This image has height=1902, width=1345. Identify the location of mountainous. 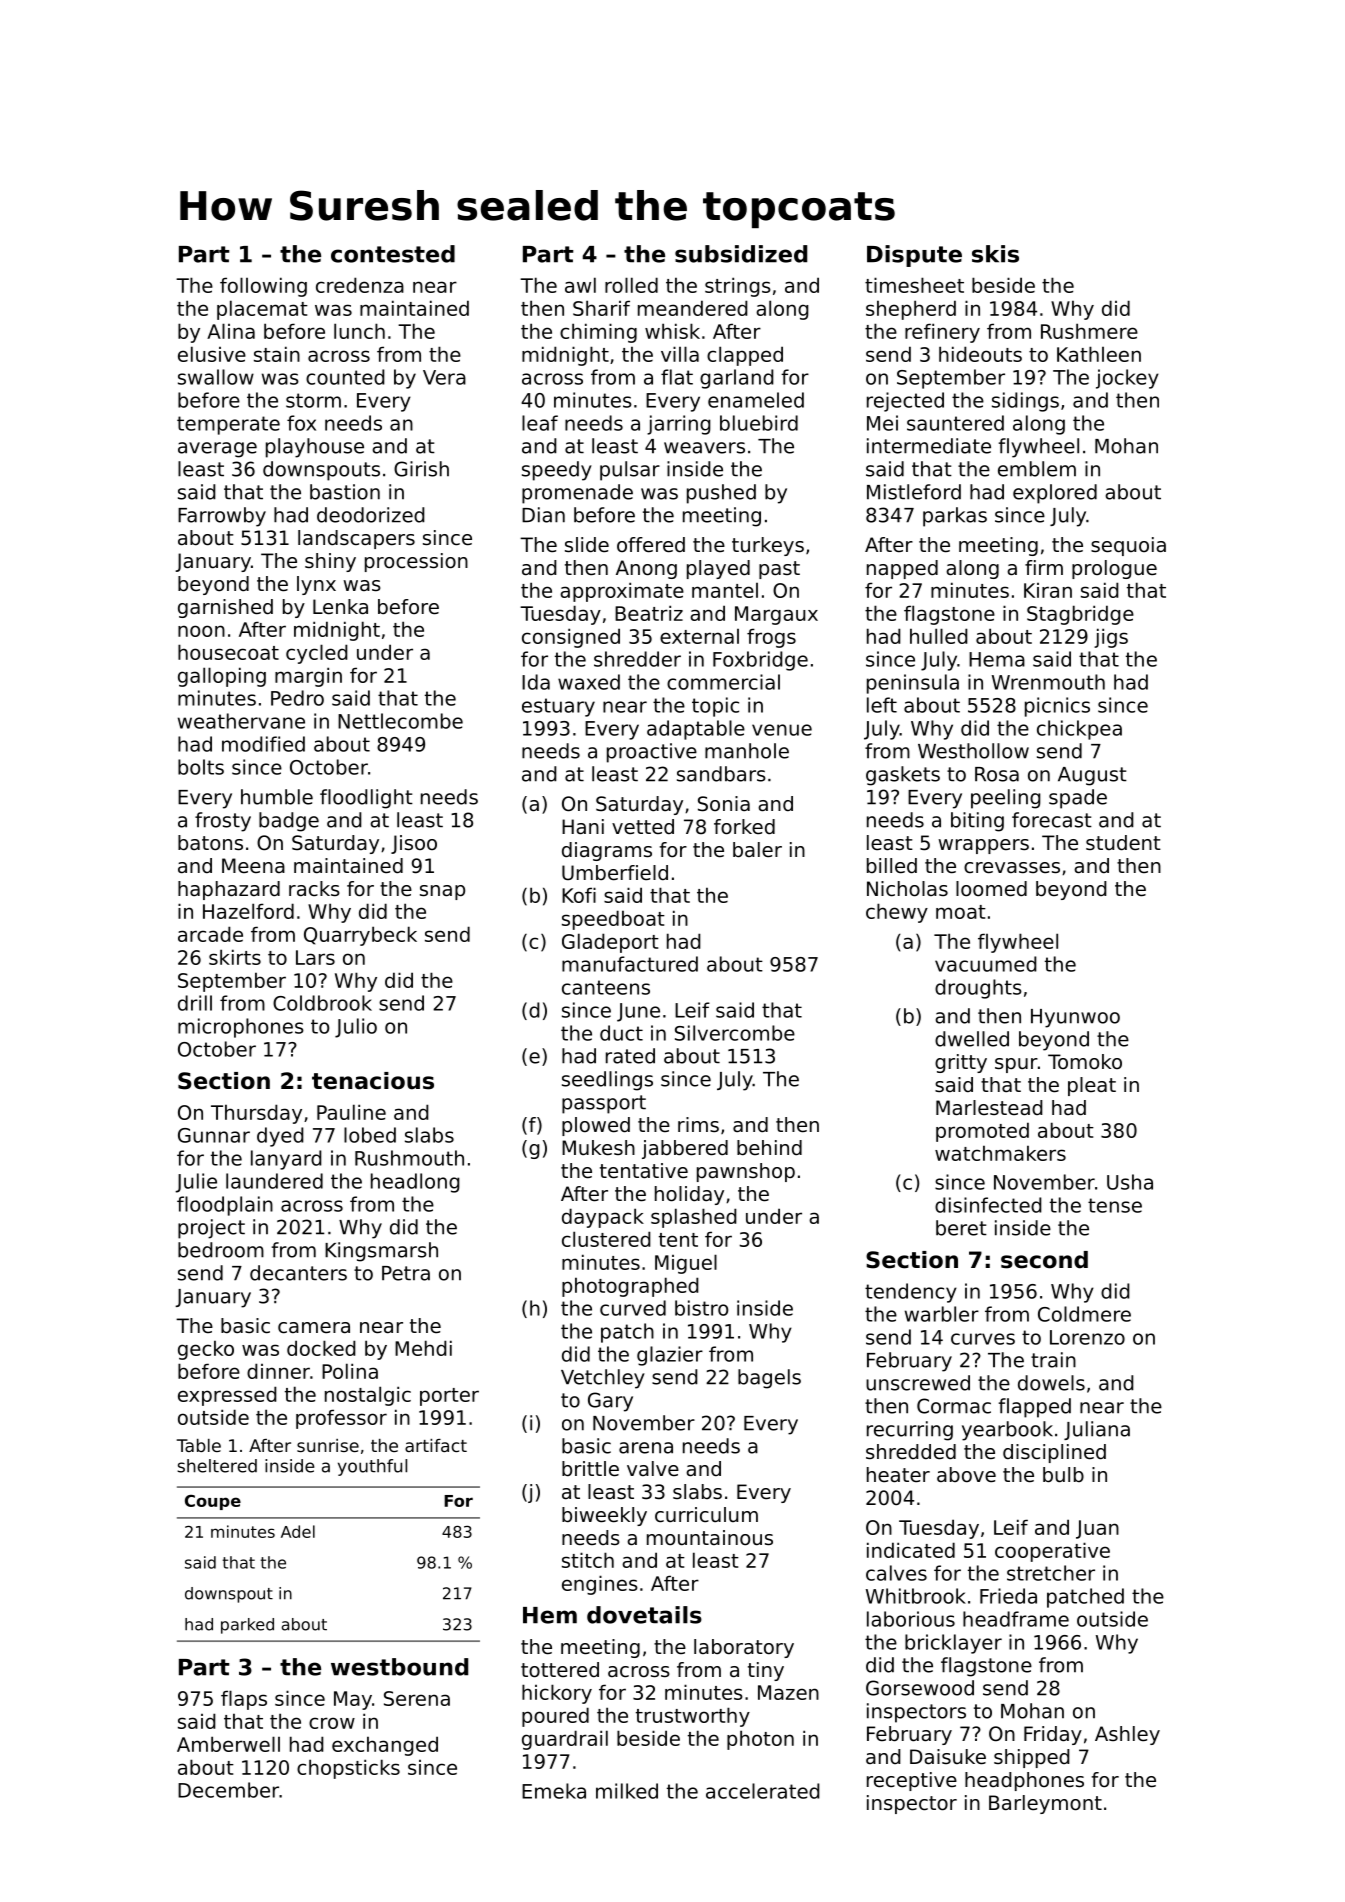
(710, 1538).
